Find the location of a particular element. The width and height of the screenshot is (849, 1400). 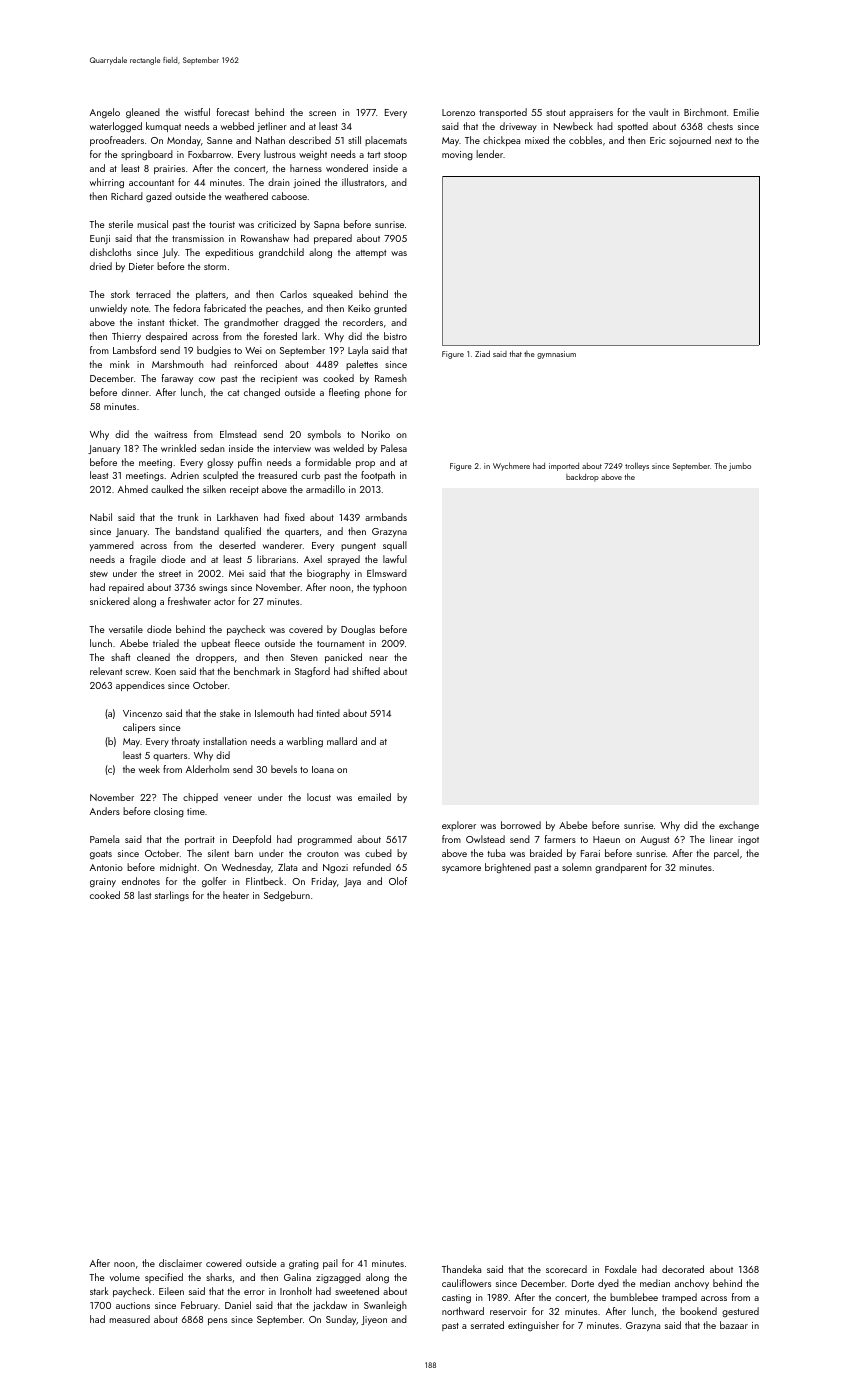

Dieter is located at coordinates (141, 266).
